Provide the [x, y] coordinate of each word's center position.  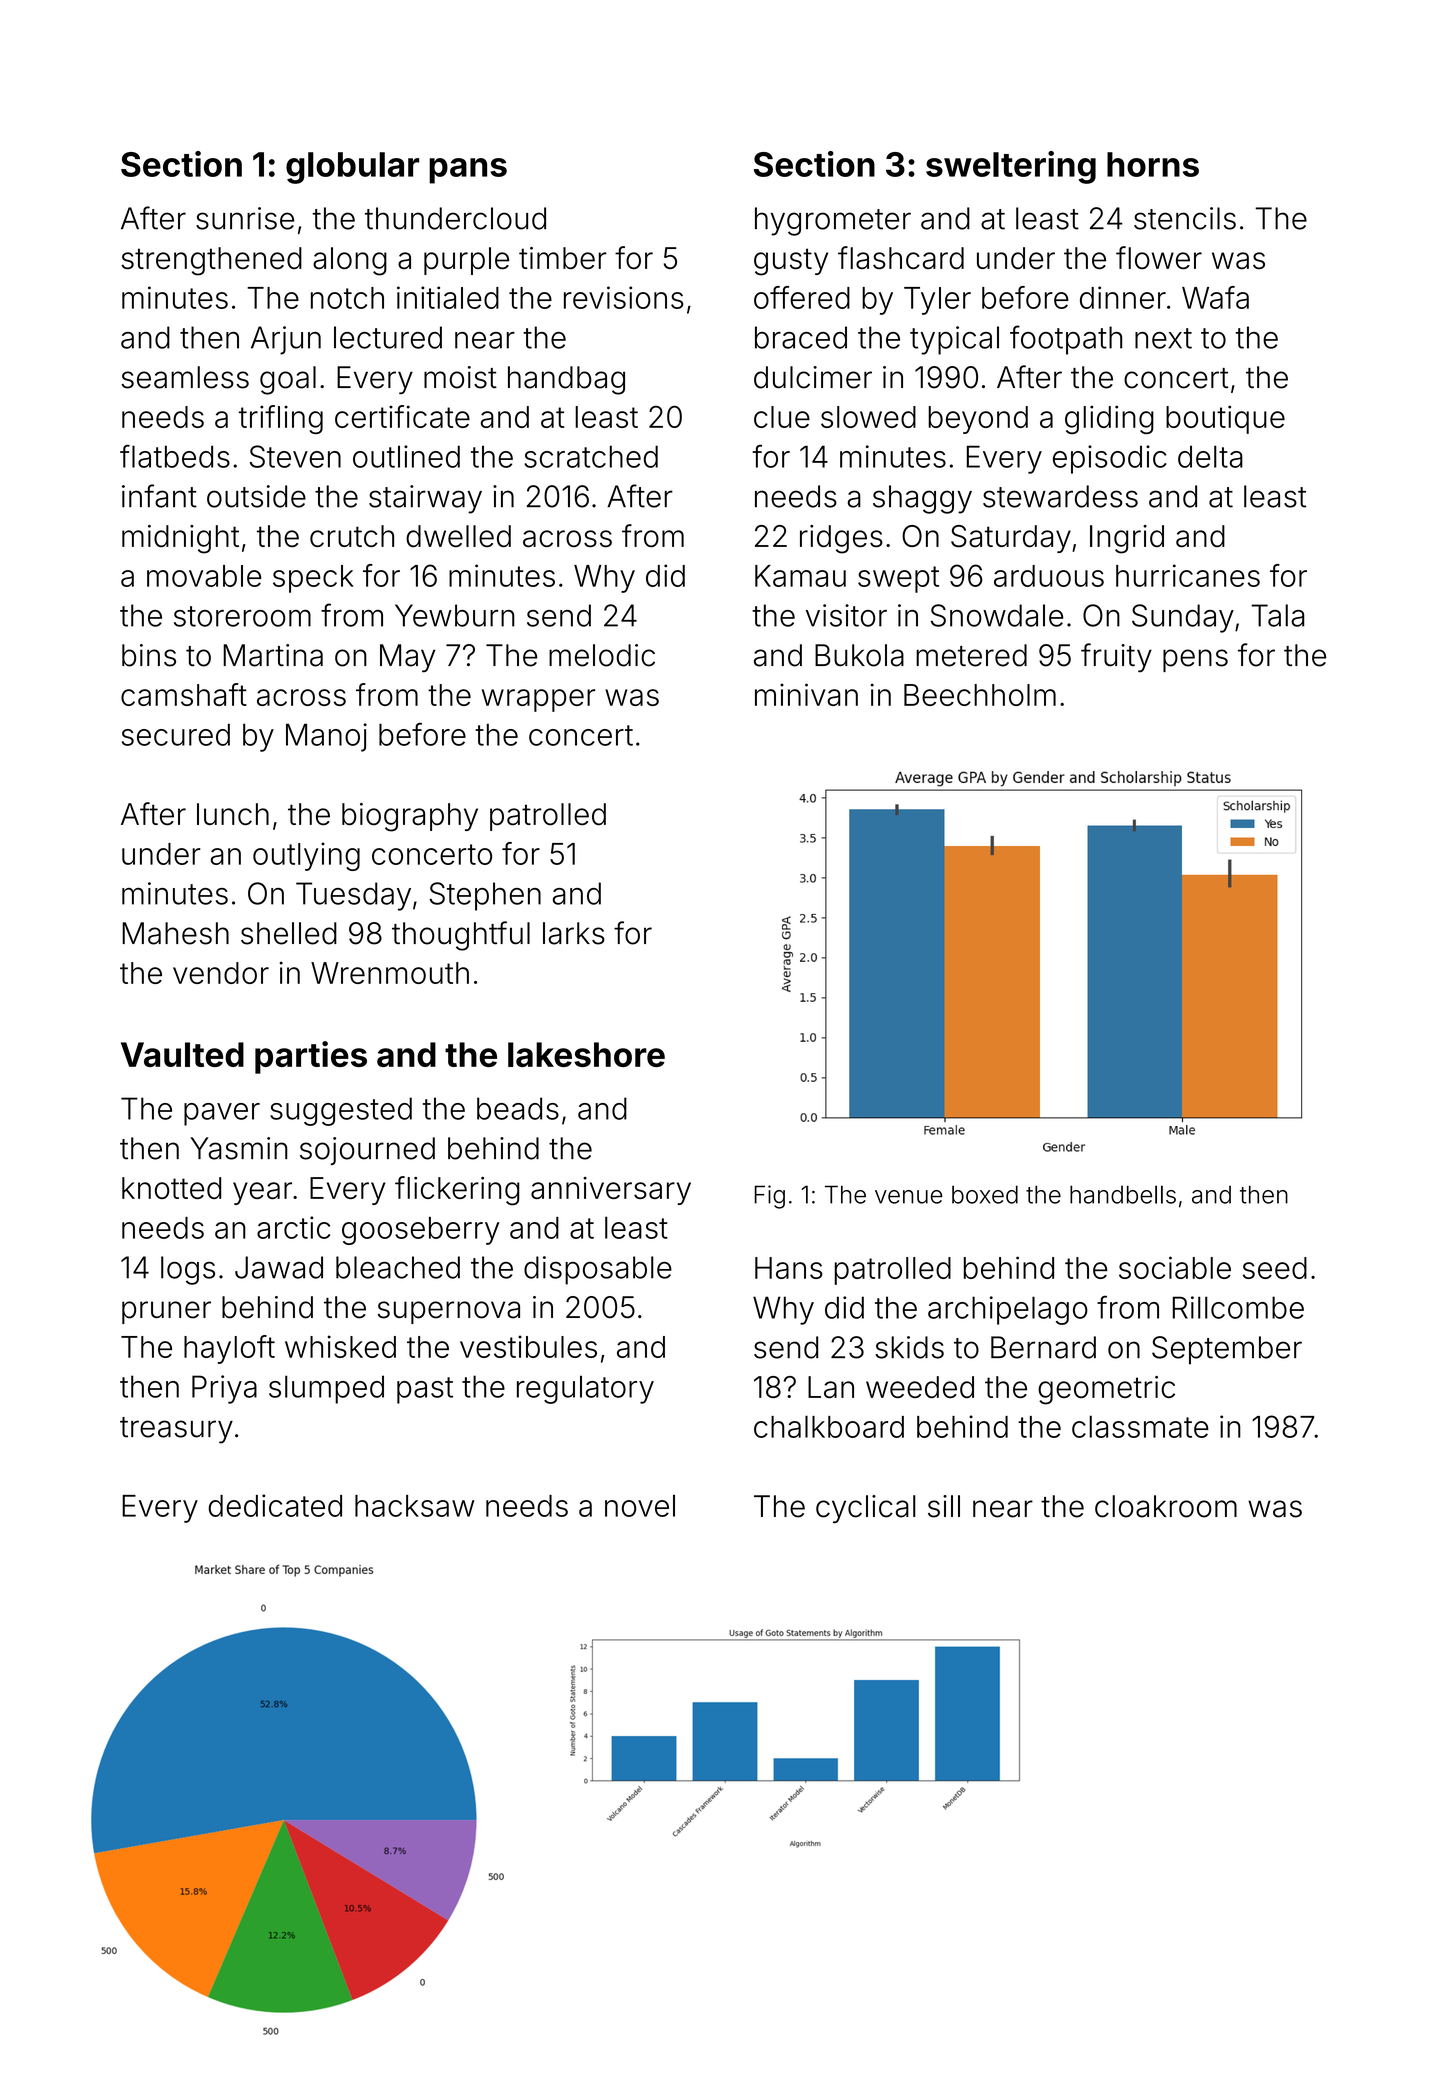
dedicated [275, 1505]
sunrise [245, 218]
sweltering [1011, 167]
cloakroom [1166, 1506]
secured [176, 734]
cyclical [866, 1509]
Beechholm [980, 695]
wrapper [538, 700]
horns [1153, 164]
